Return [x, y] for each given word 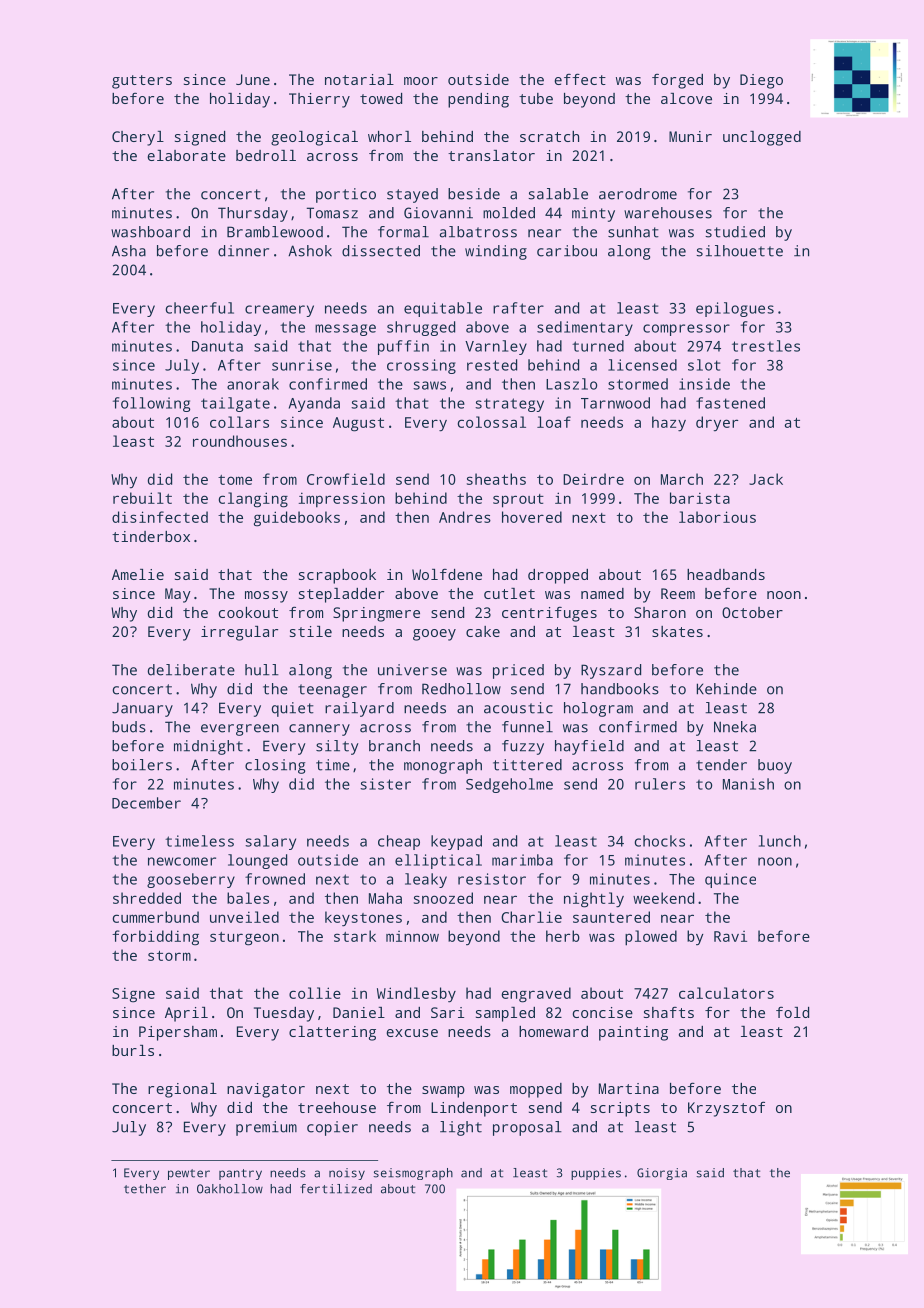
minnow [412, 936]
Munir [690, 136]
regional [182, 1090]
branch [394, 746]
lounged [257, 861]
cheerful [200, 308]
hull [262, 670]
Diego [761, 81]
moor [421, 81]
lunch [780, 841]
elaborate [186, 155]
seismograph [413, 1174]
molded [509, 213]
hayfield [589, 747]
